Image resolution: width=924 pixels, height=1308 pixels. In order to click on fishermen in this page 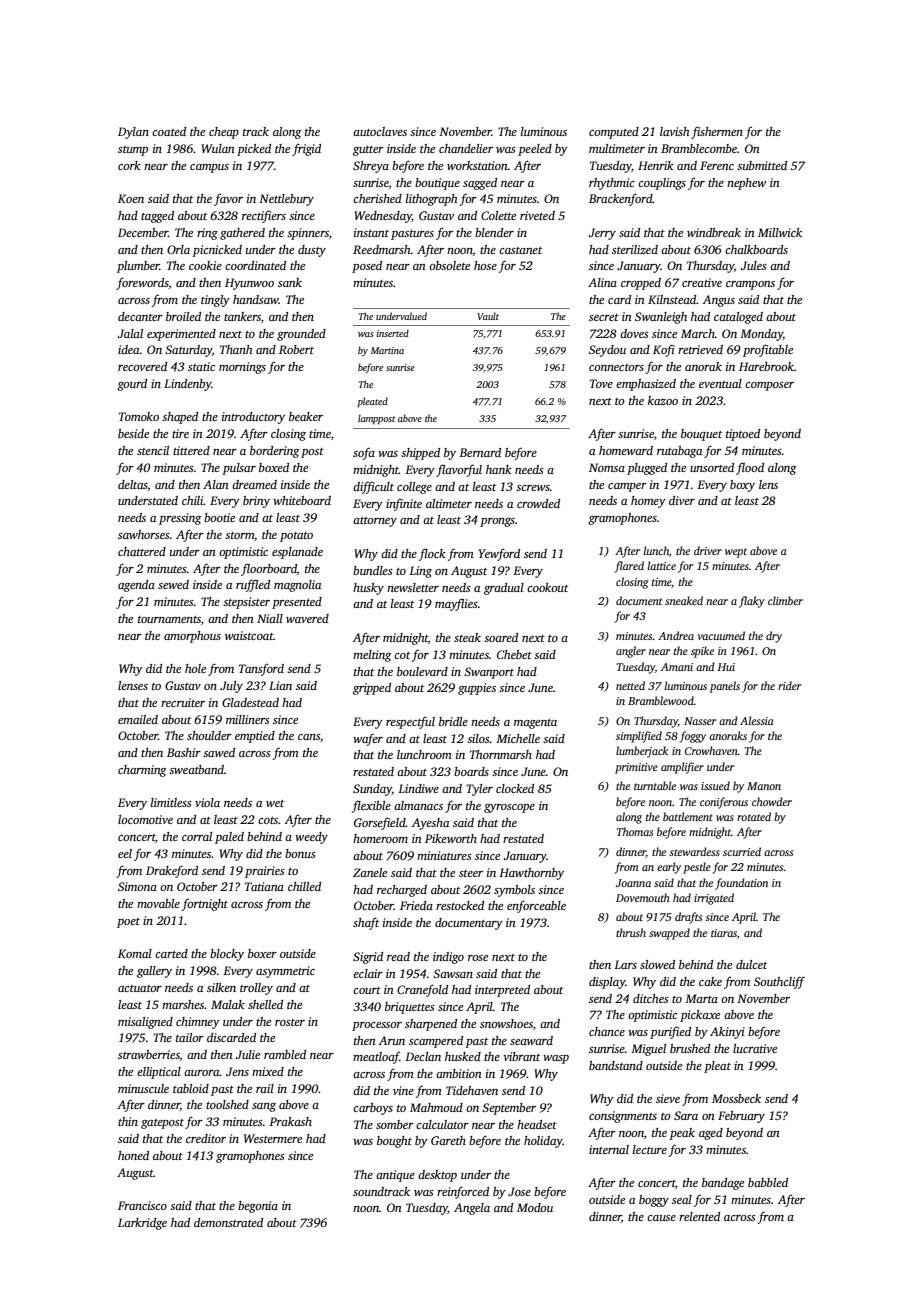, I will do `click(717, 132)`.
